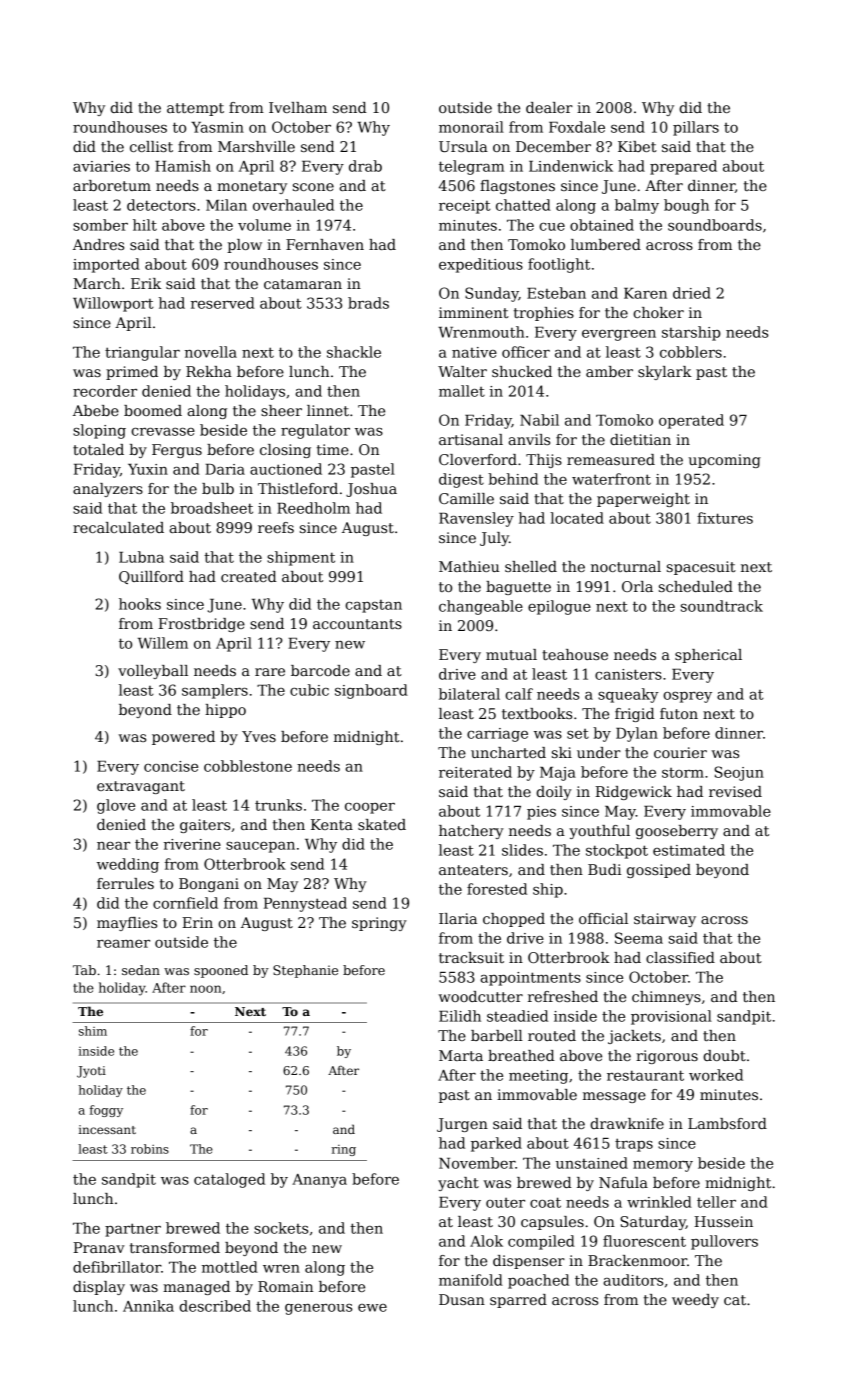 This document has height=1400, width=849. Describe the element at coordinates (696, 128) in the document. I see `pillars` at that location.
